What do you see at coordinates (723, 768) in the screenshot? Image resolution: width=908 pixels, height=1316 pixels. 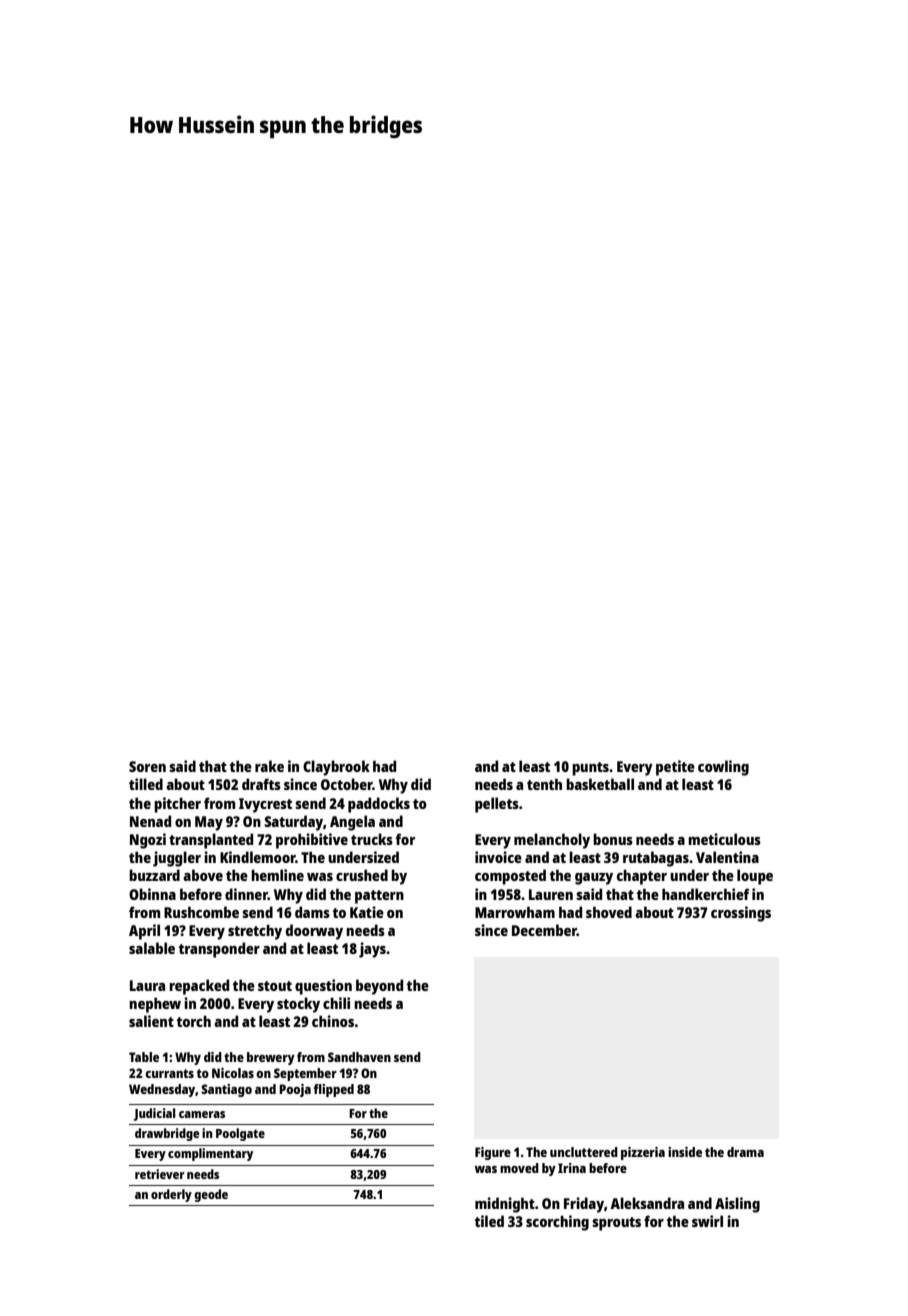 I see `cowling` at bounding box center [723, 768].
